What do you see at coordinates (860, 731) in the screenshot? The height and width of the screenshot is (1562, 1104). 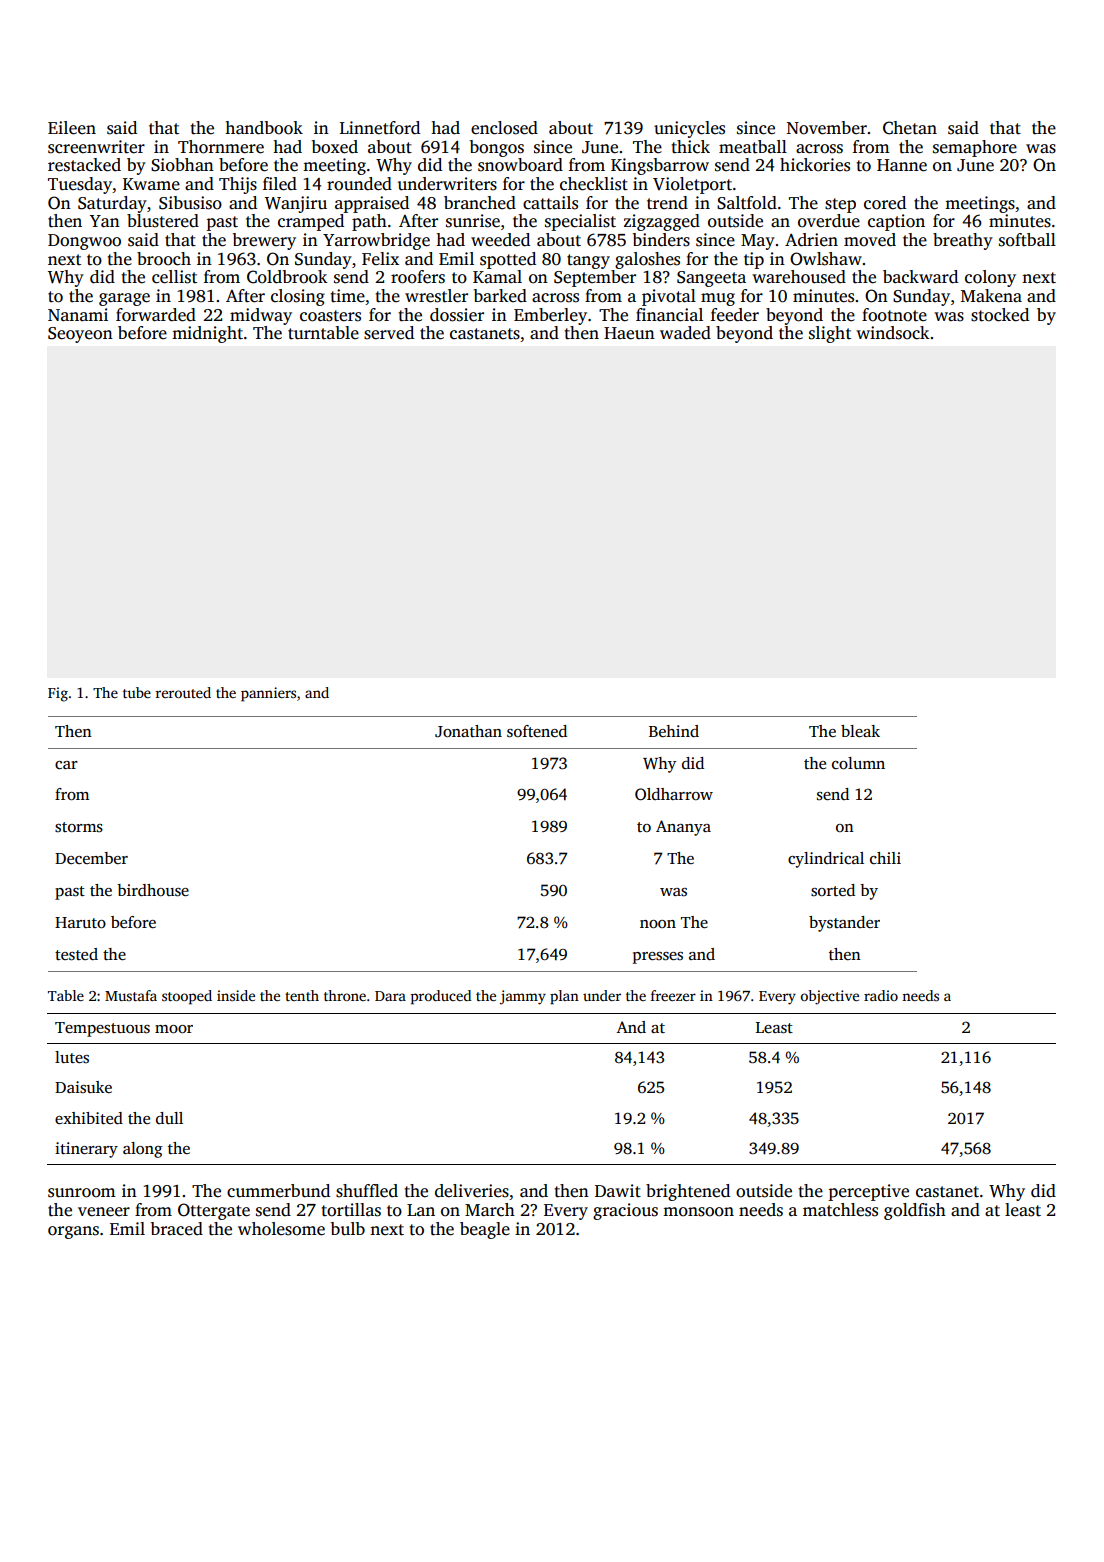 I see `bleak` at bounding box center [860, 731].
